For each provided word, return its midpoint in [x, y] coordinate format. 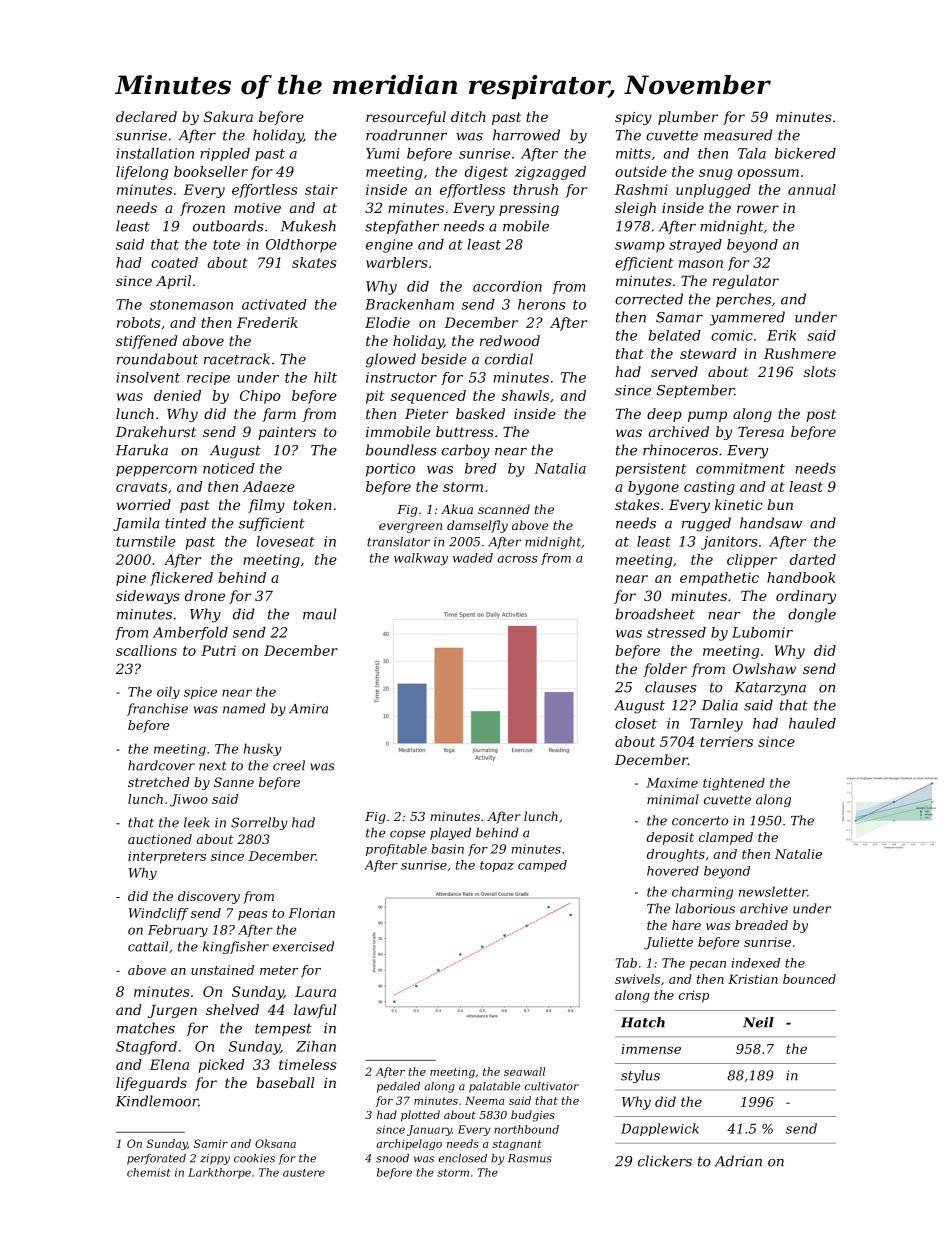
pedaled [398, 1087]
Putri [218, 650]
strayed [695, 246]
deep [664, 415]
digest [486, 173]
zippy [215, 1159]
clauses [671, 687]
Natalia [560, 468]
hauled [812, 723]
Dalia [720, 705]
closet [636, 723]
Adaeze [269, 486]
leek [197, 822]
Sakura [228, 116]
